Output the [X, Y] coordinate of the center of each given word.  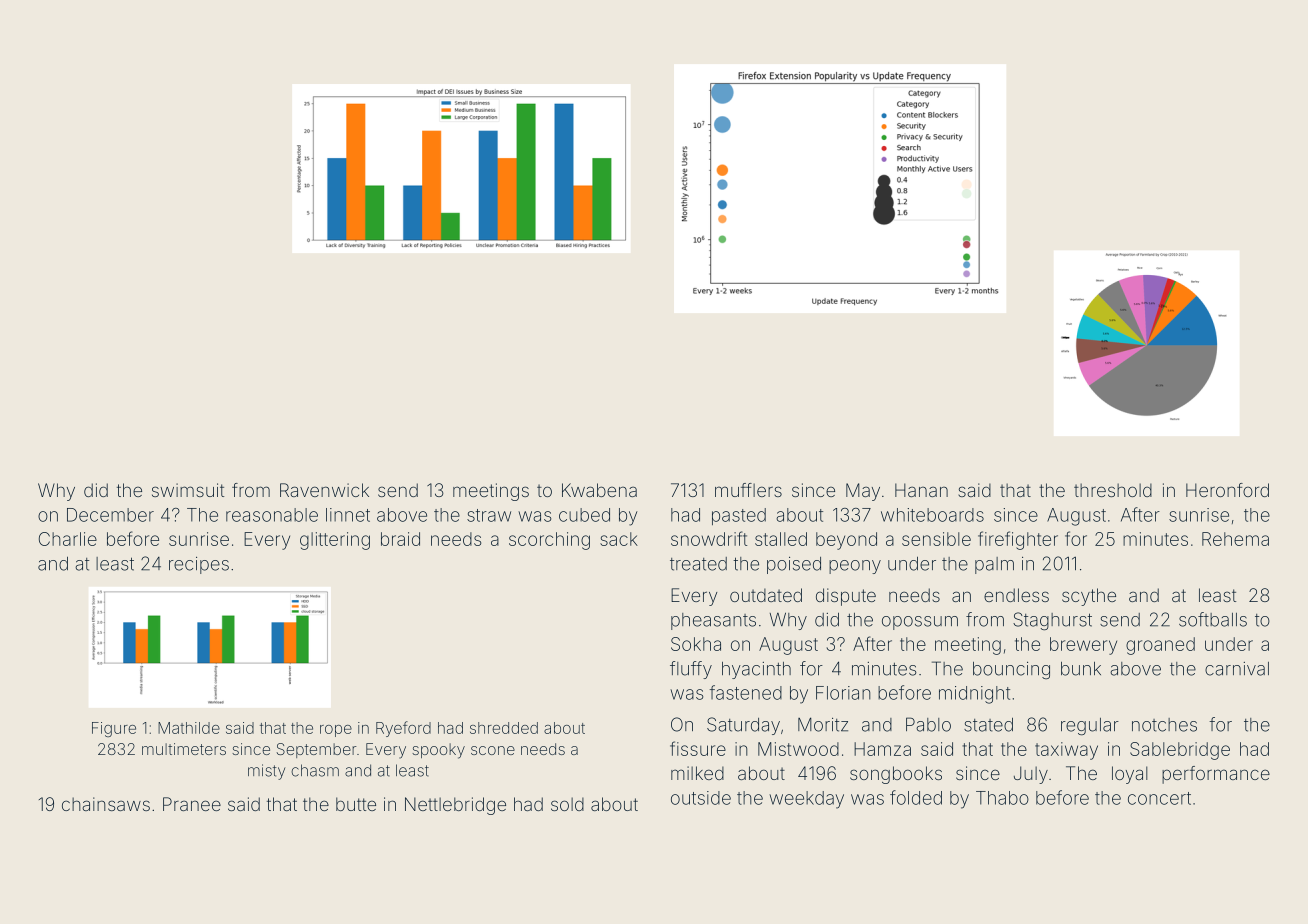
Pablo [928, 724]
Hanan [921, 490]
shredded [504, 728]
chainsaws [106, 804]
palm [994, 565]
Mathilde [189, 728]
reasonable [272, 515]
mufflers [748, 490]
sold [567, 804]
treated [698, 564]
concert [1159, 798]
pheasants [713, 621]
